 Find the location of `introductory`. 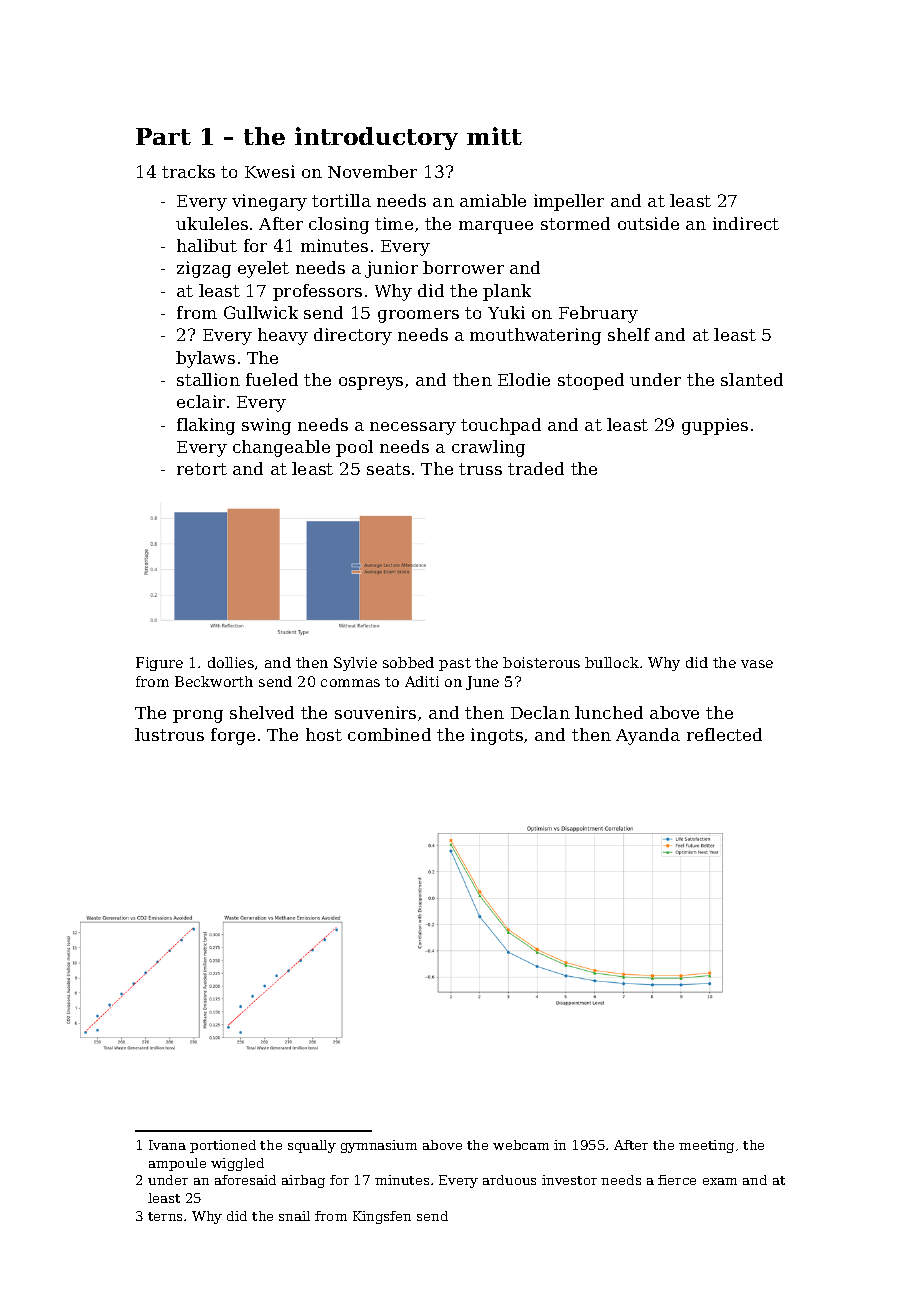

introductory is located at coordinates (376, 138).
